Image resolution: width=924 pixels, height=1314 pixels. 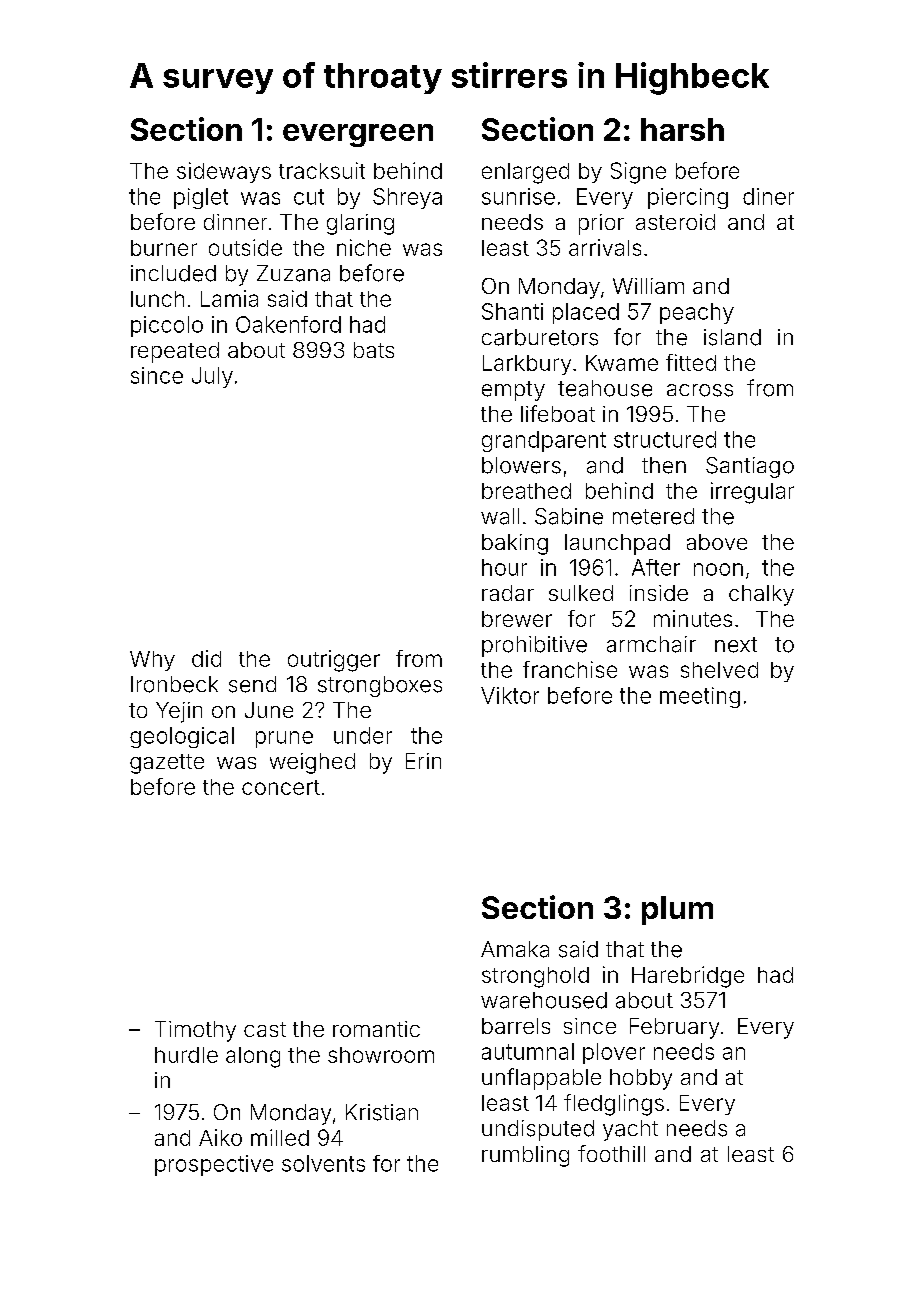 What do you see at coordinates (152, 661) in the screenshot?
I see `Why` at bounding box center [152, 661].
